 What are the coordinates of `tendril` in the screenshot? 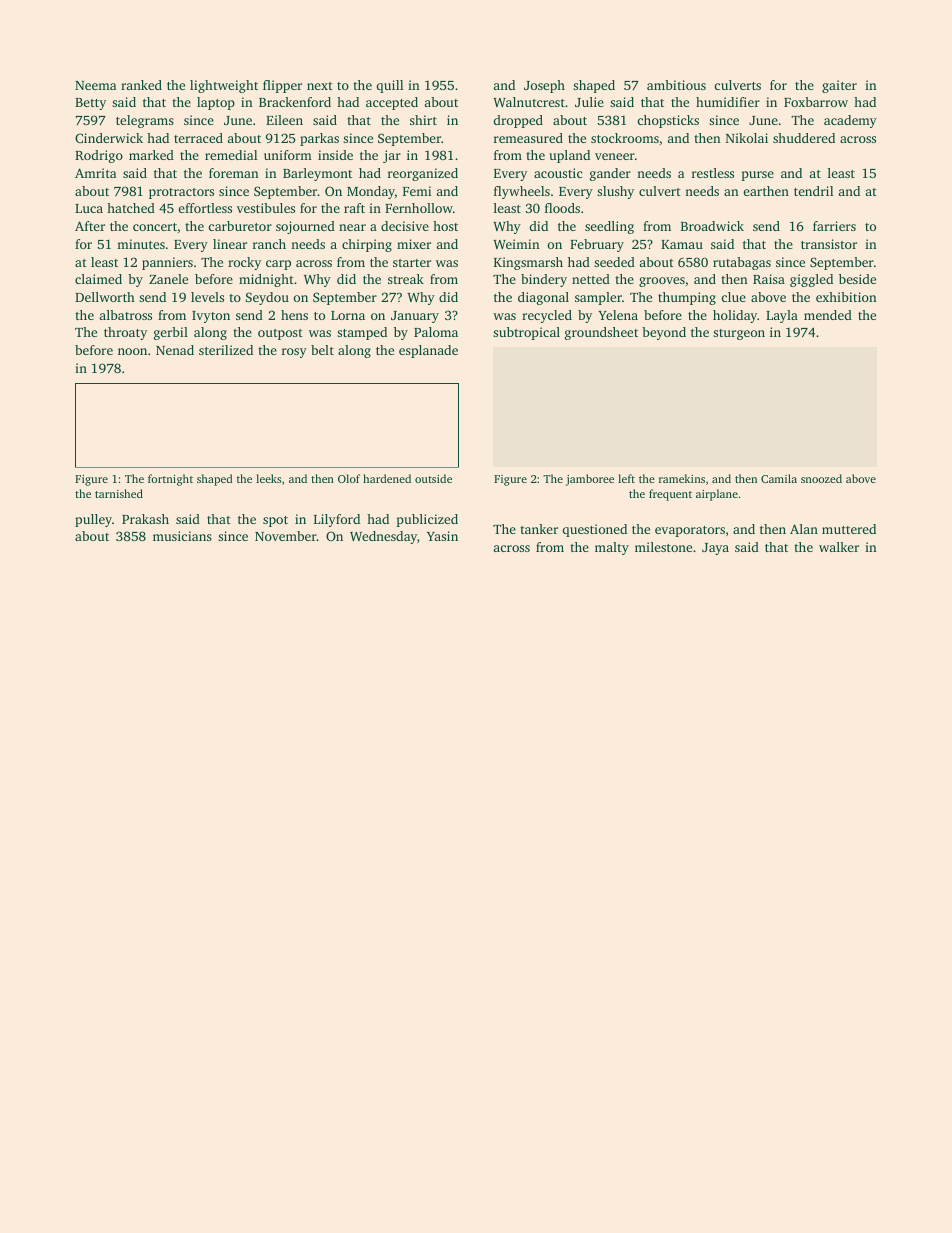 It's located at (813, 191).
